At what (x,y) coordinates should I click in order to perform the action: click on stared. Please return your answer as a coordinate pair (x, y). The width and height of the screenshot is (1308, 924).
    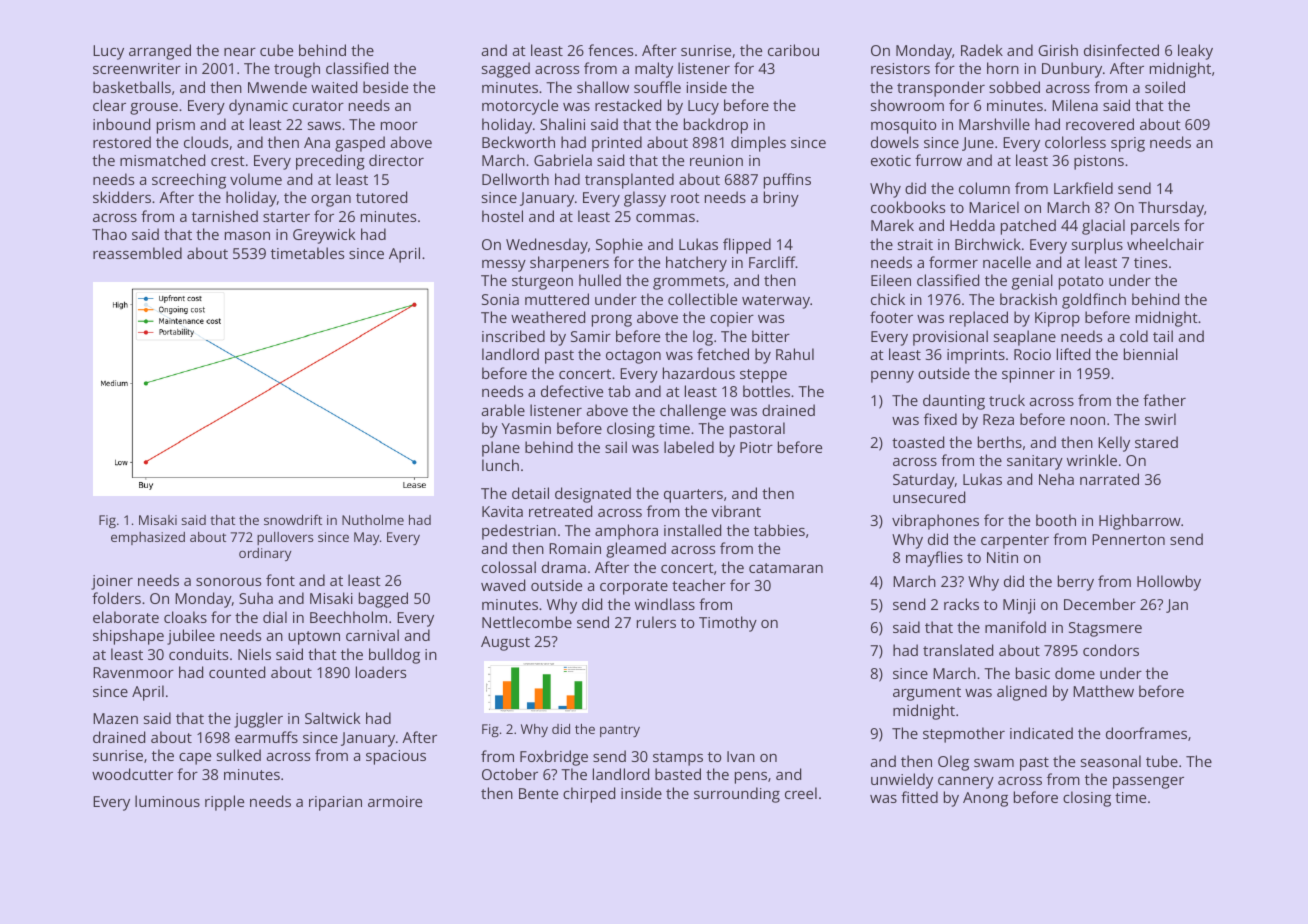
    Looking at the image, I should click on (1156, 442).
